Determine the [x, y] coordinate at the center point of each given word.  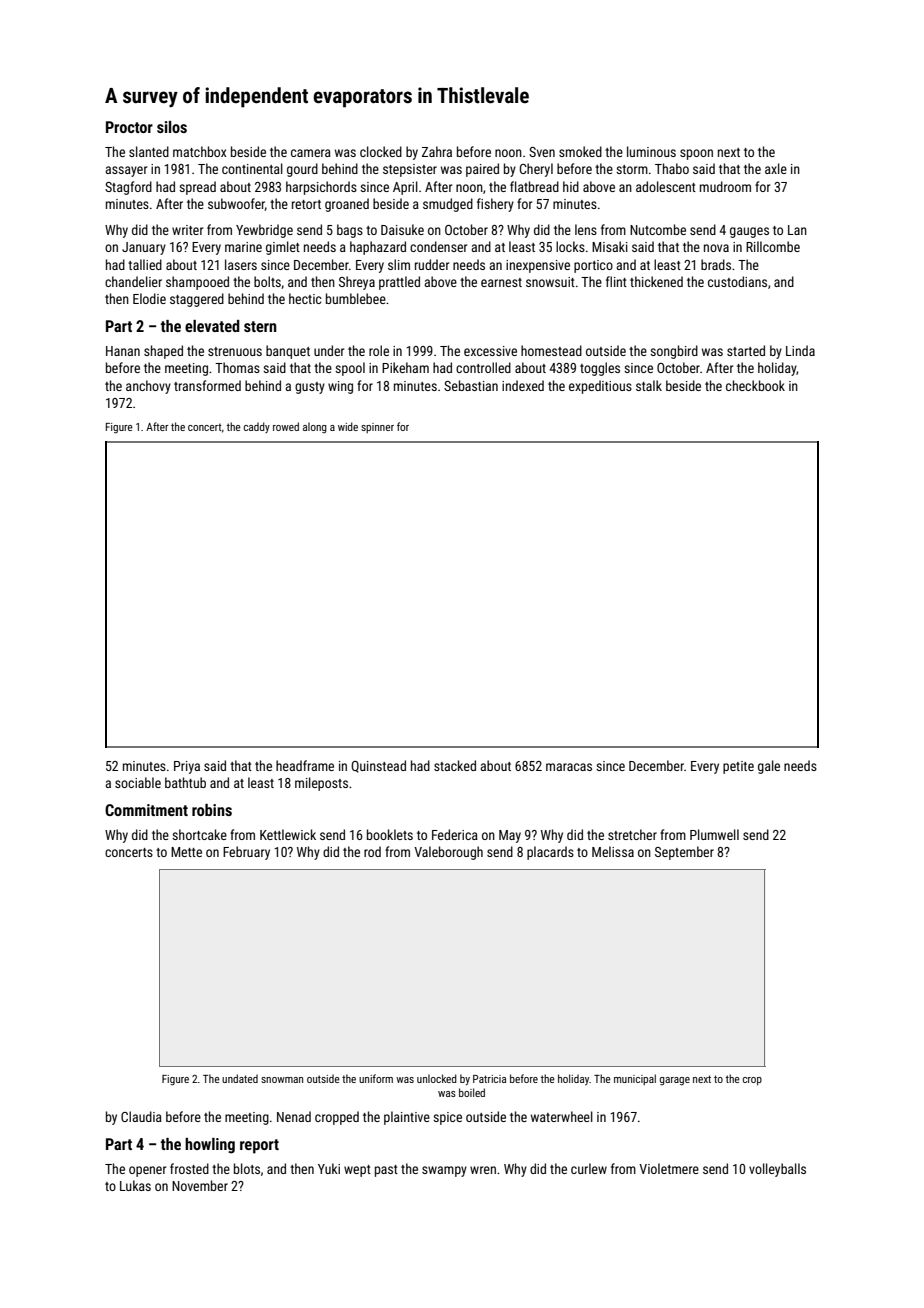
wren [483, 1170]
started [746, 350]
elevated [212, 326]
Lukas [135, 1185]
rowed [286, 426]
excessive [490, 351]
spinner [377, 428]
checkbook [755, 385]
